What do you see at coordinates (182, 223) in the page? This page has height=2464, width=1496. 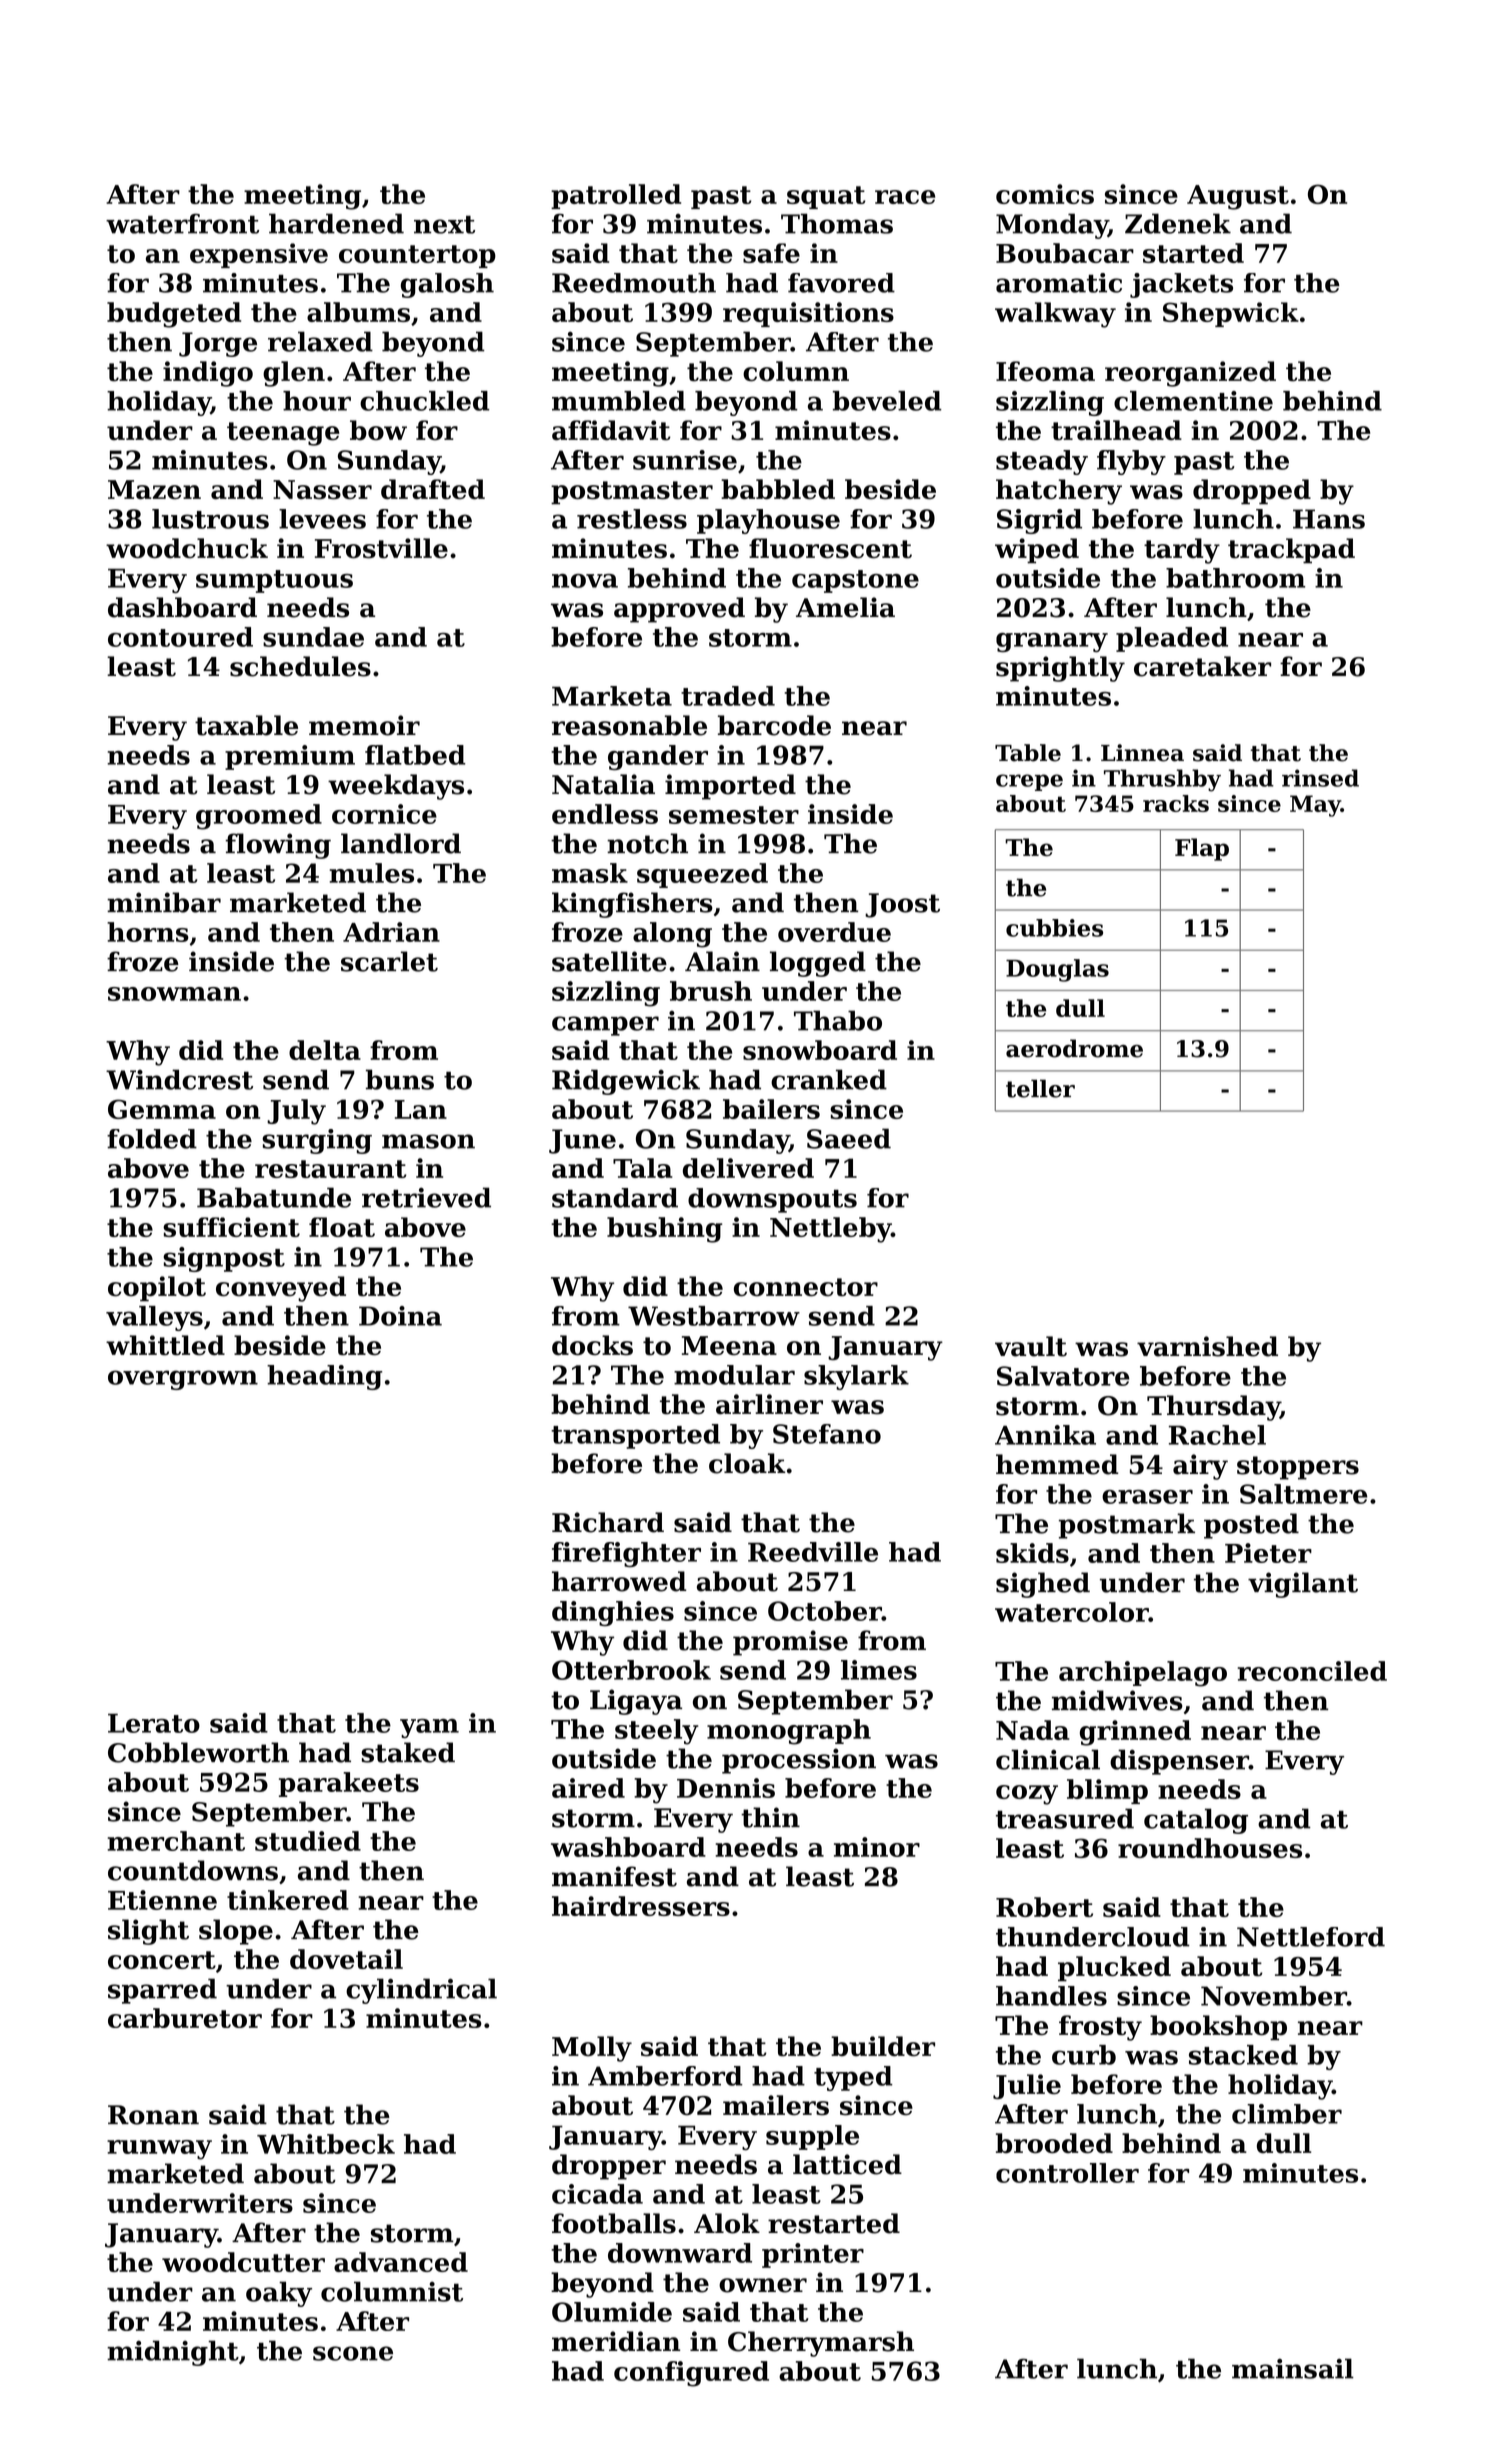 I see `waterfront` at bounding box center [182, 223].
